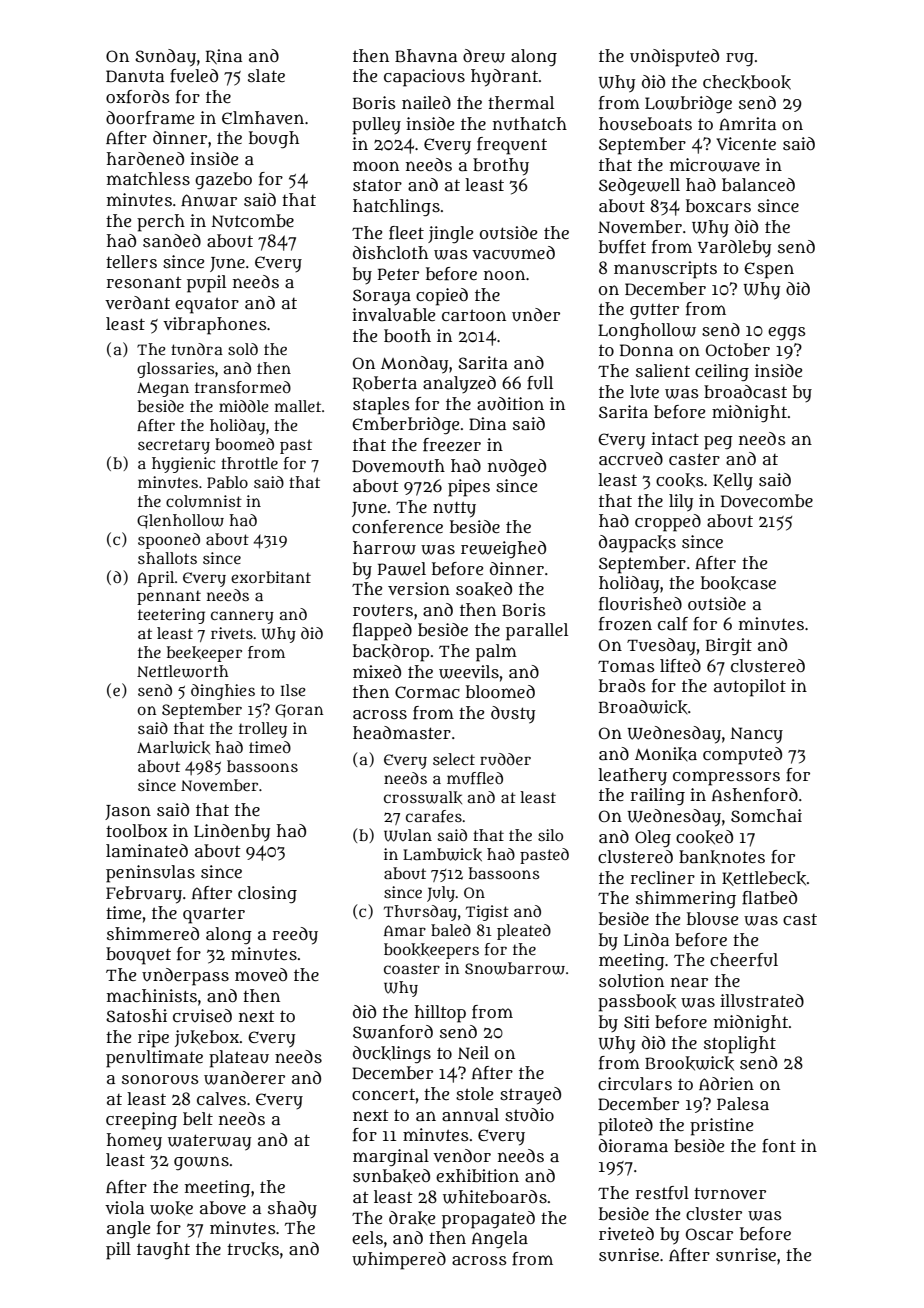 This document has height=1308, width=924. I want to click on trucks, so click(253, 1249).
